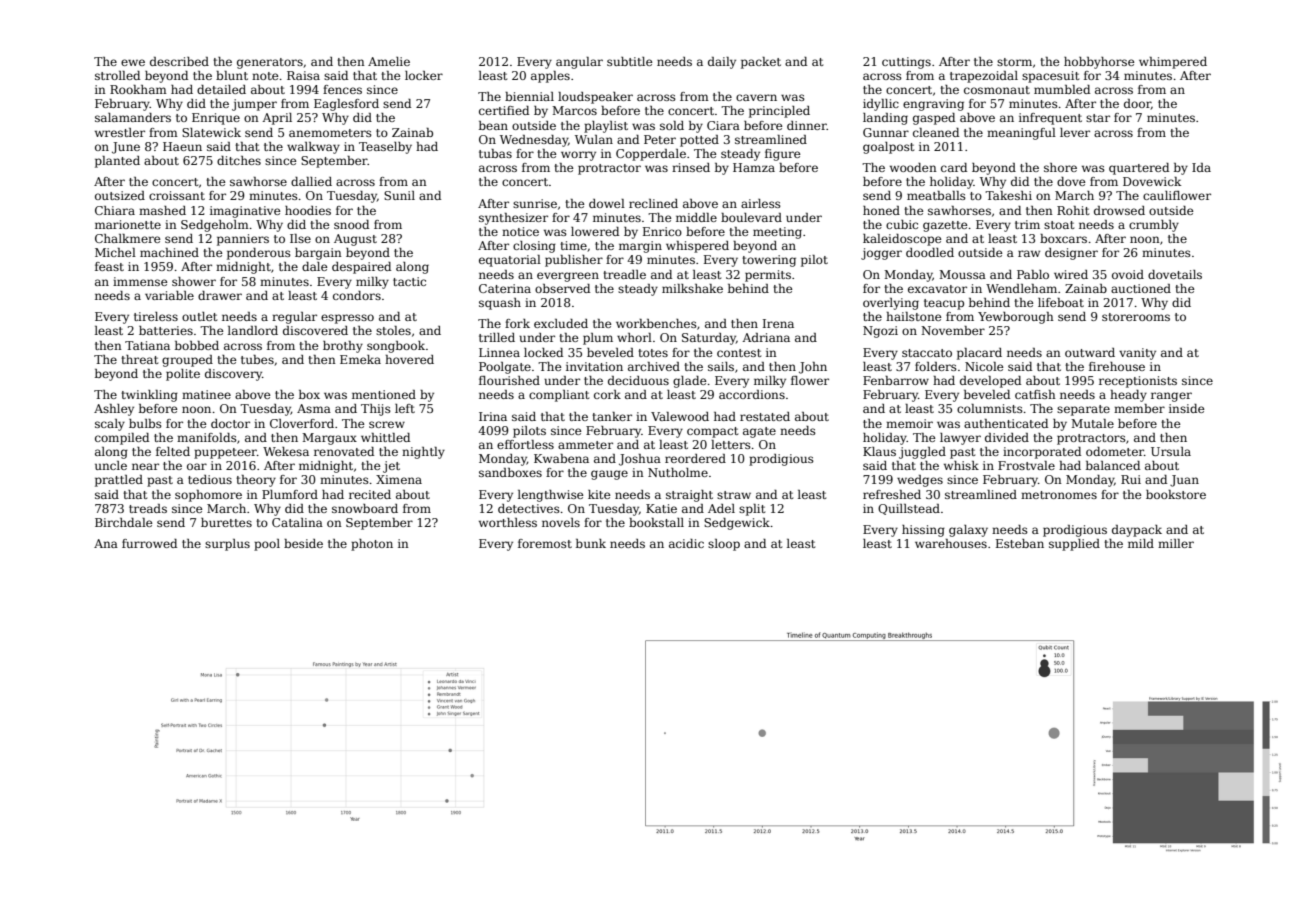 The image size is (1308, 924). Describe the element at coordinates (892, 494) in the image. I see `refreshed` at that location.
